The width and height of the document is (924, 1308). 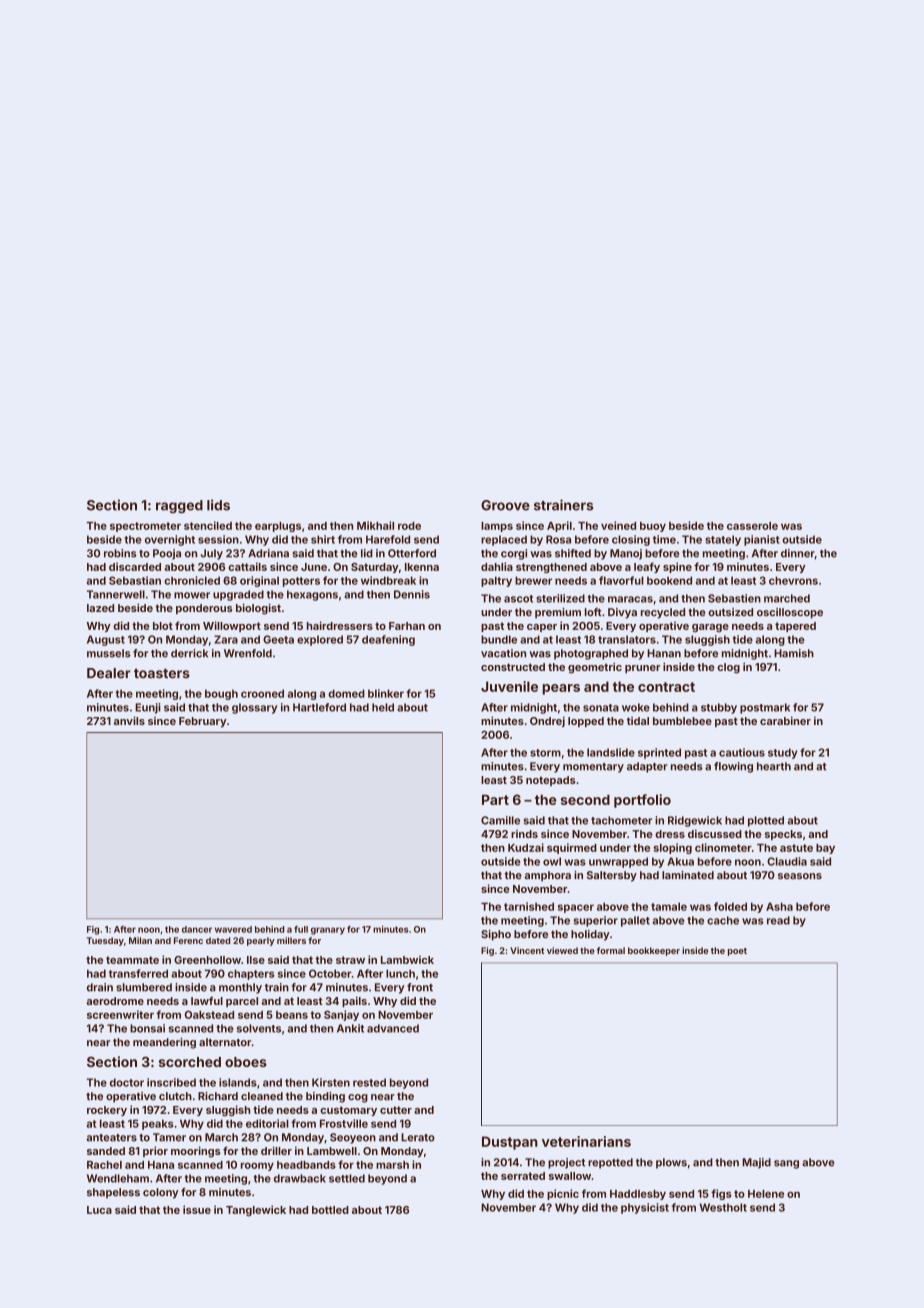 What do you see at coordinates (669, 580) in the document?
I see `bookend` at bounding box center [669, 580].
